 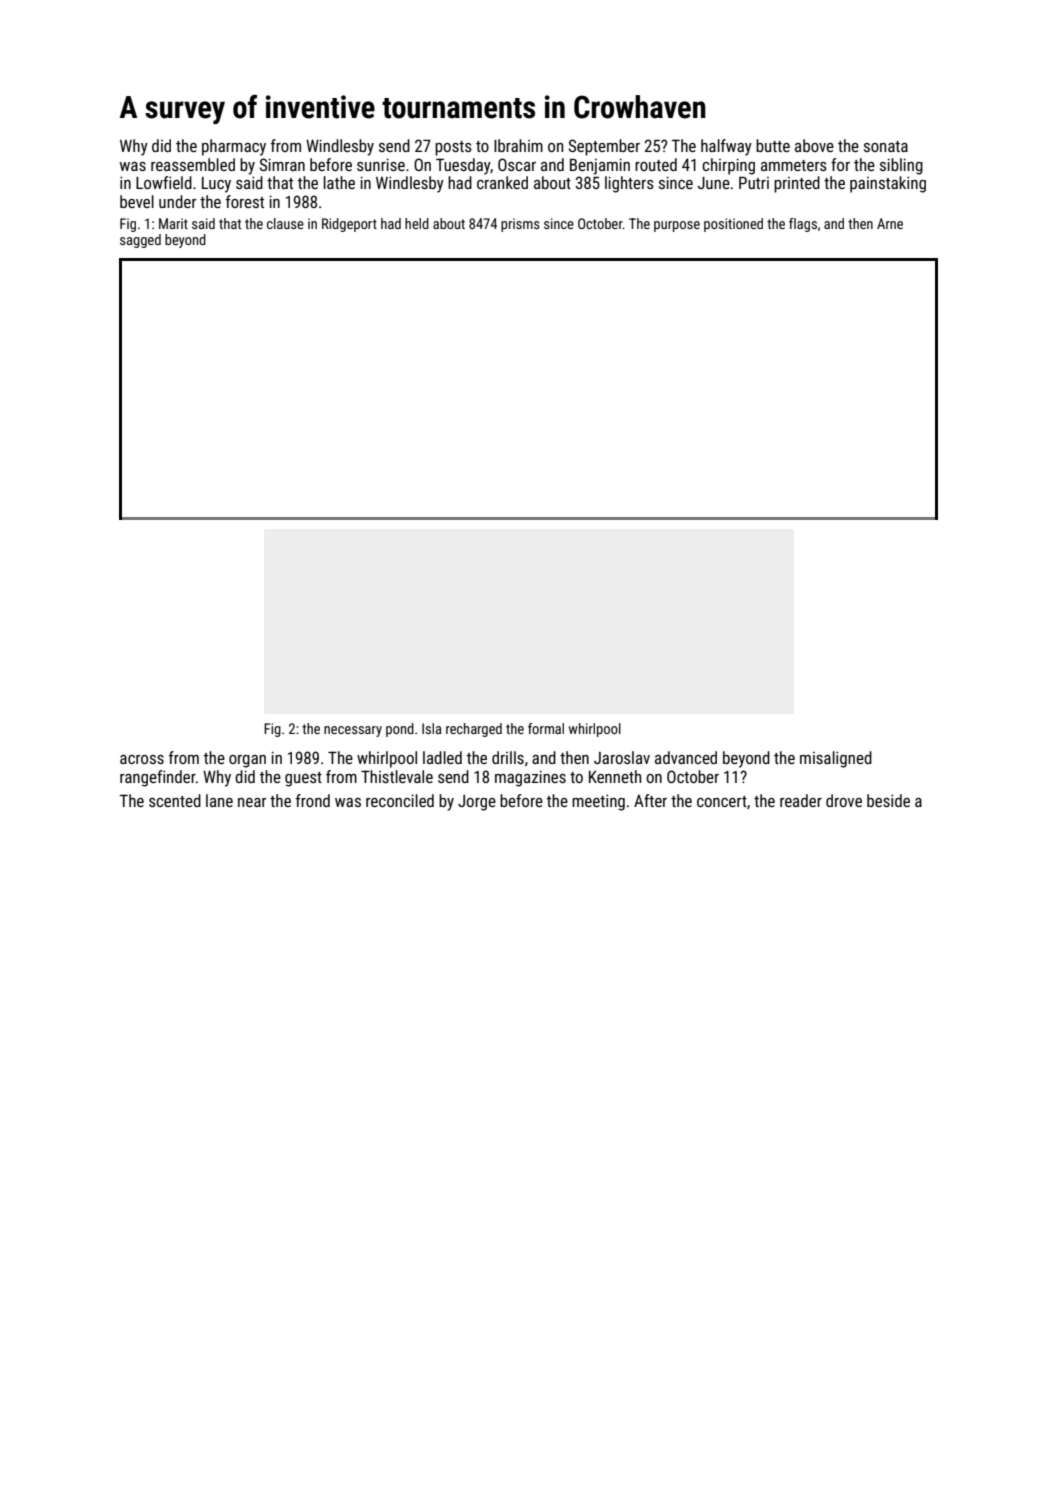 I want to click on Marit, so click(x=173, y=223).
